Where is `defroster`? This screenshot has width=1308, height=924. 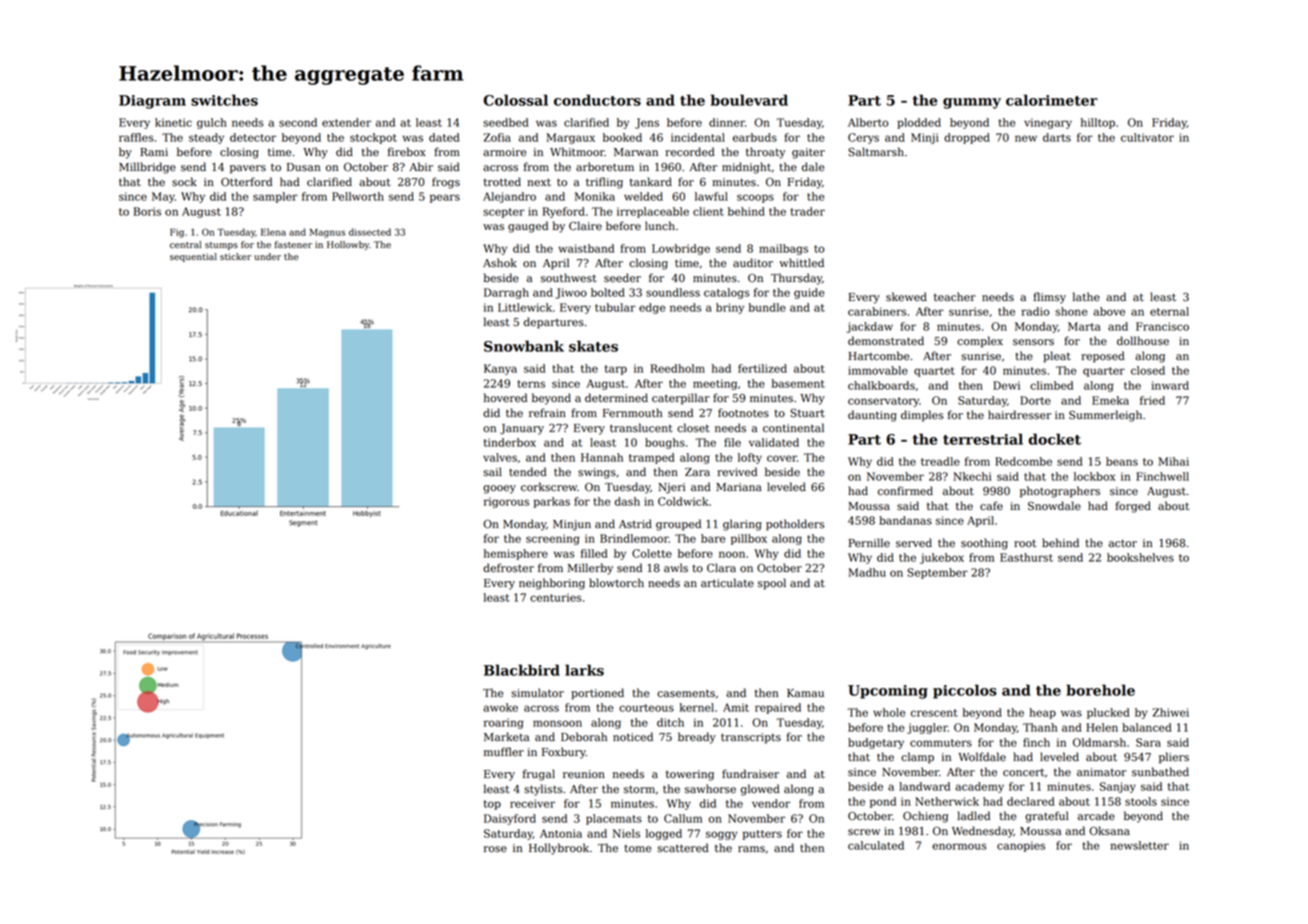 defroster is located at coordinates (508, 568).
